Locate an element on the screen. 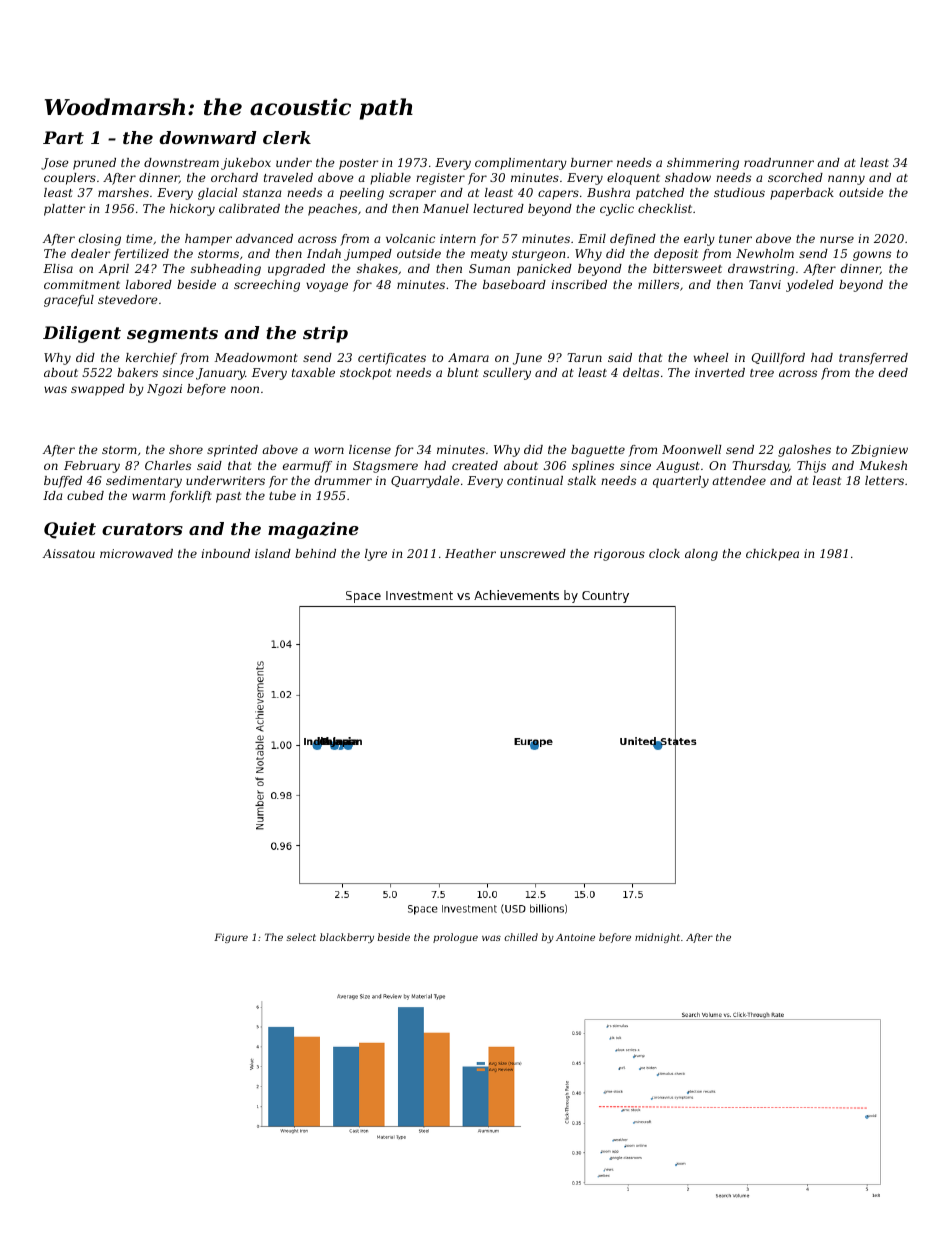  Antoine is located at coordinates (575, 937).
